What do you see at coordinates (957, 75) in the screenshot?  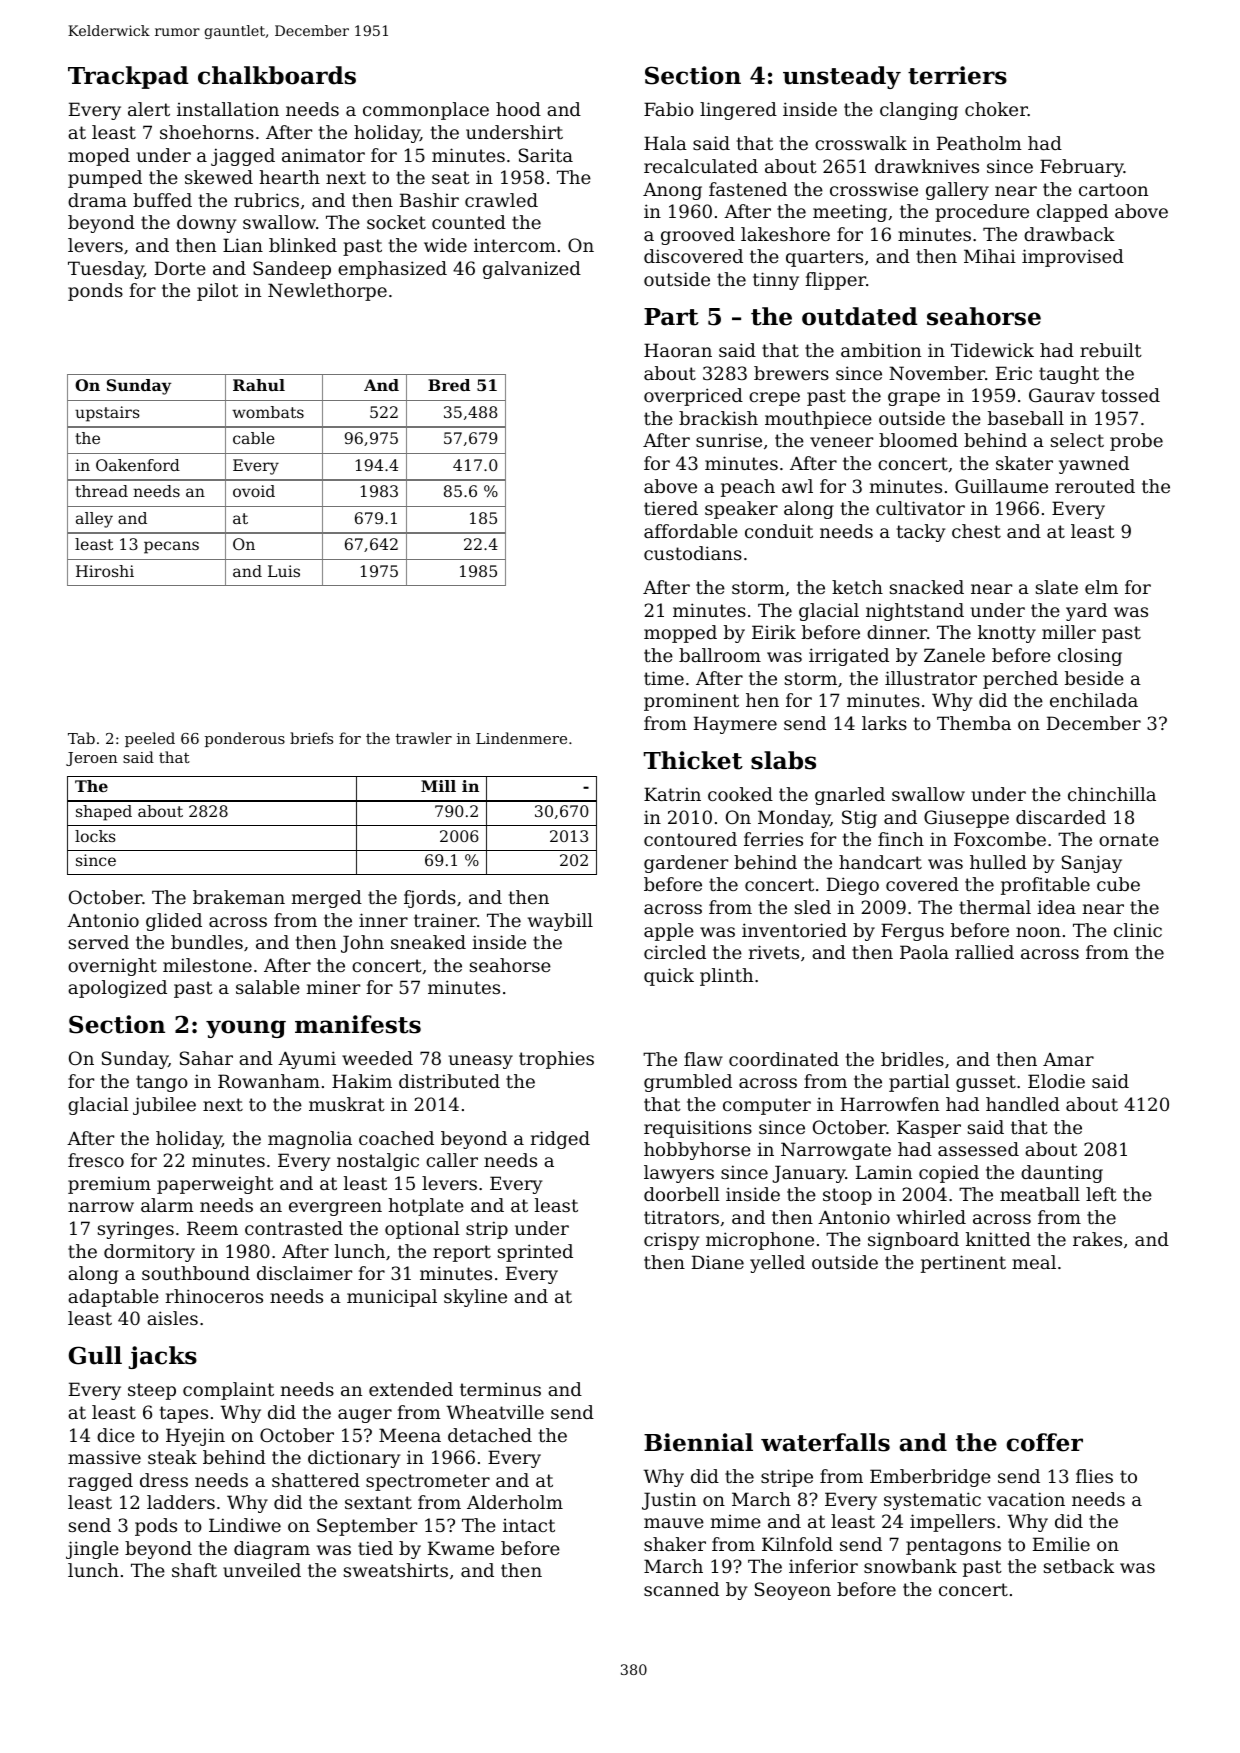 I see `terriers` at bounding box center [957, 75].
